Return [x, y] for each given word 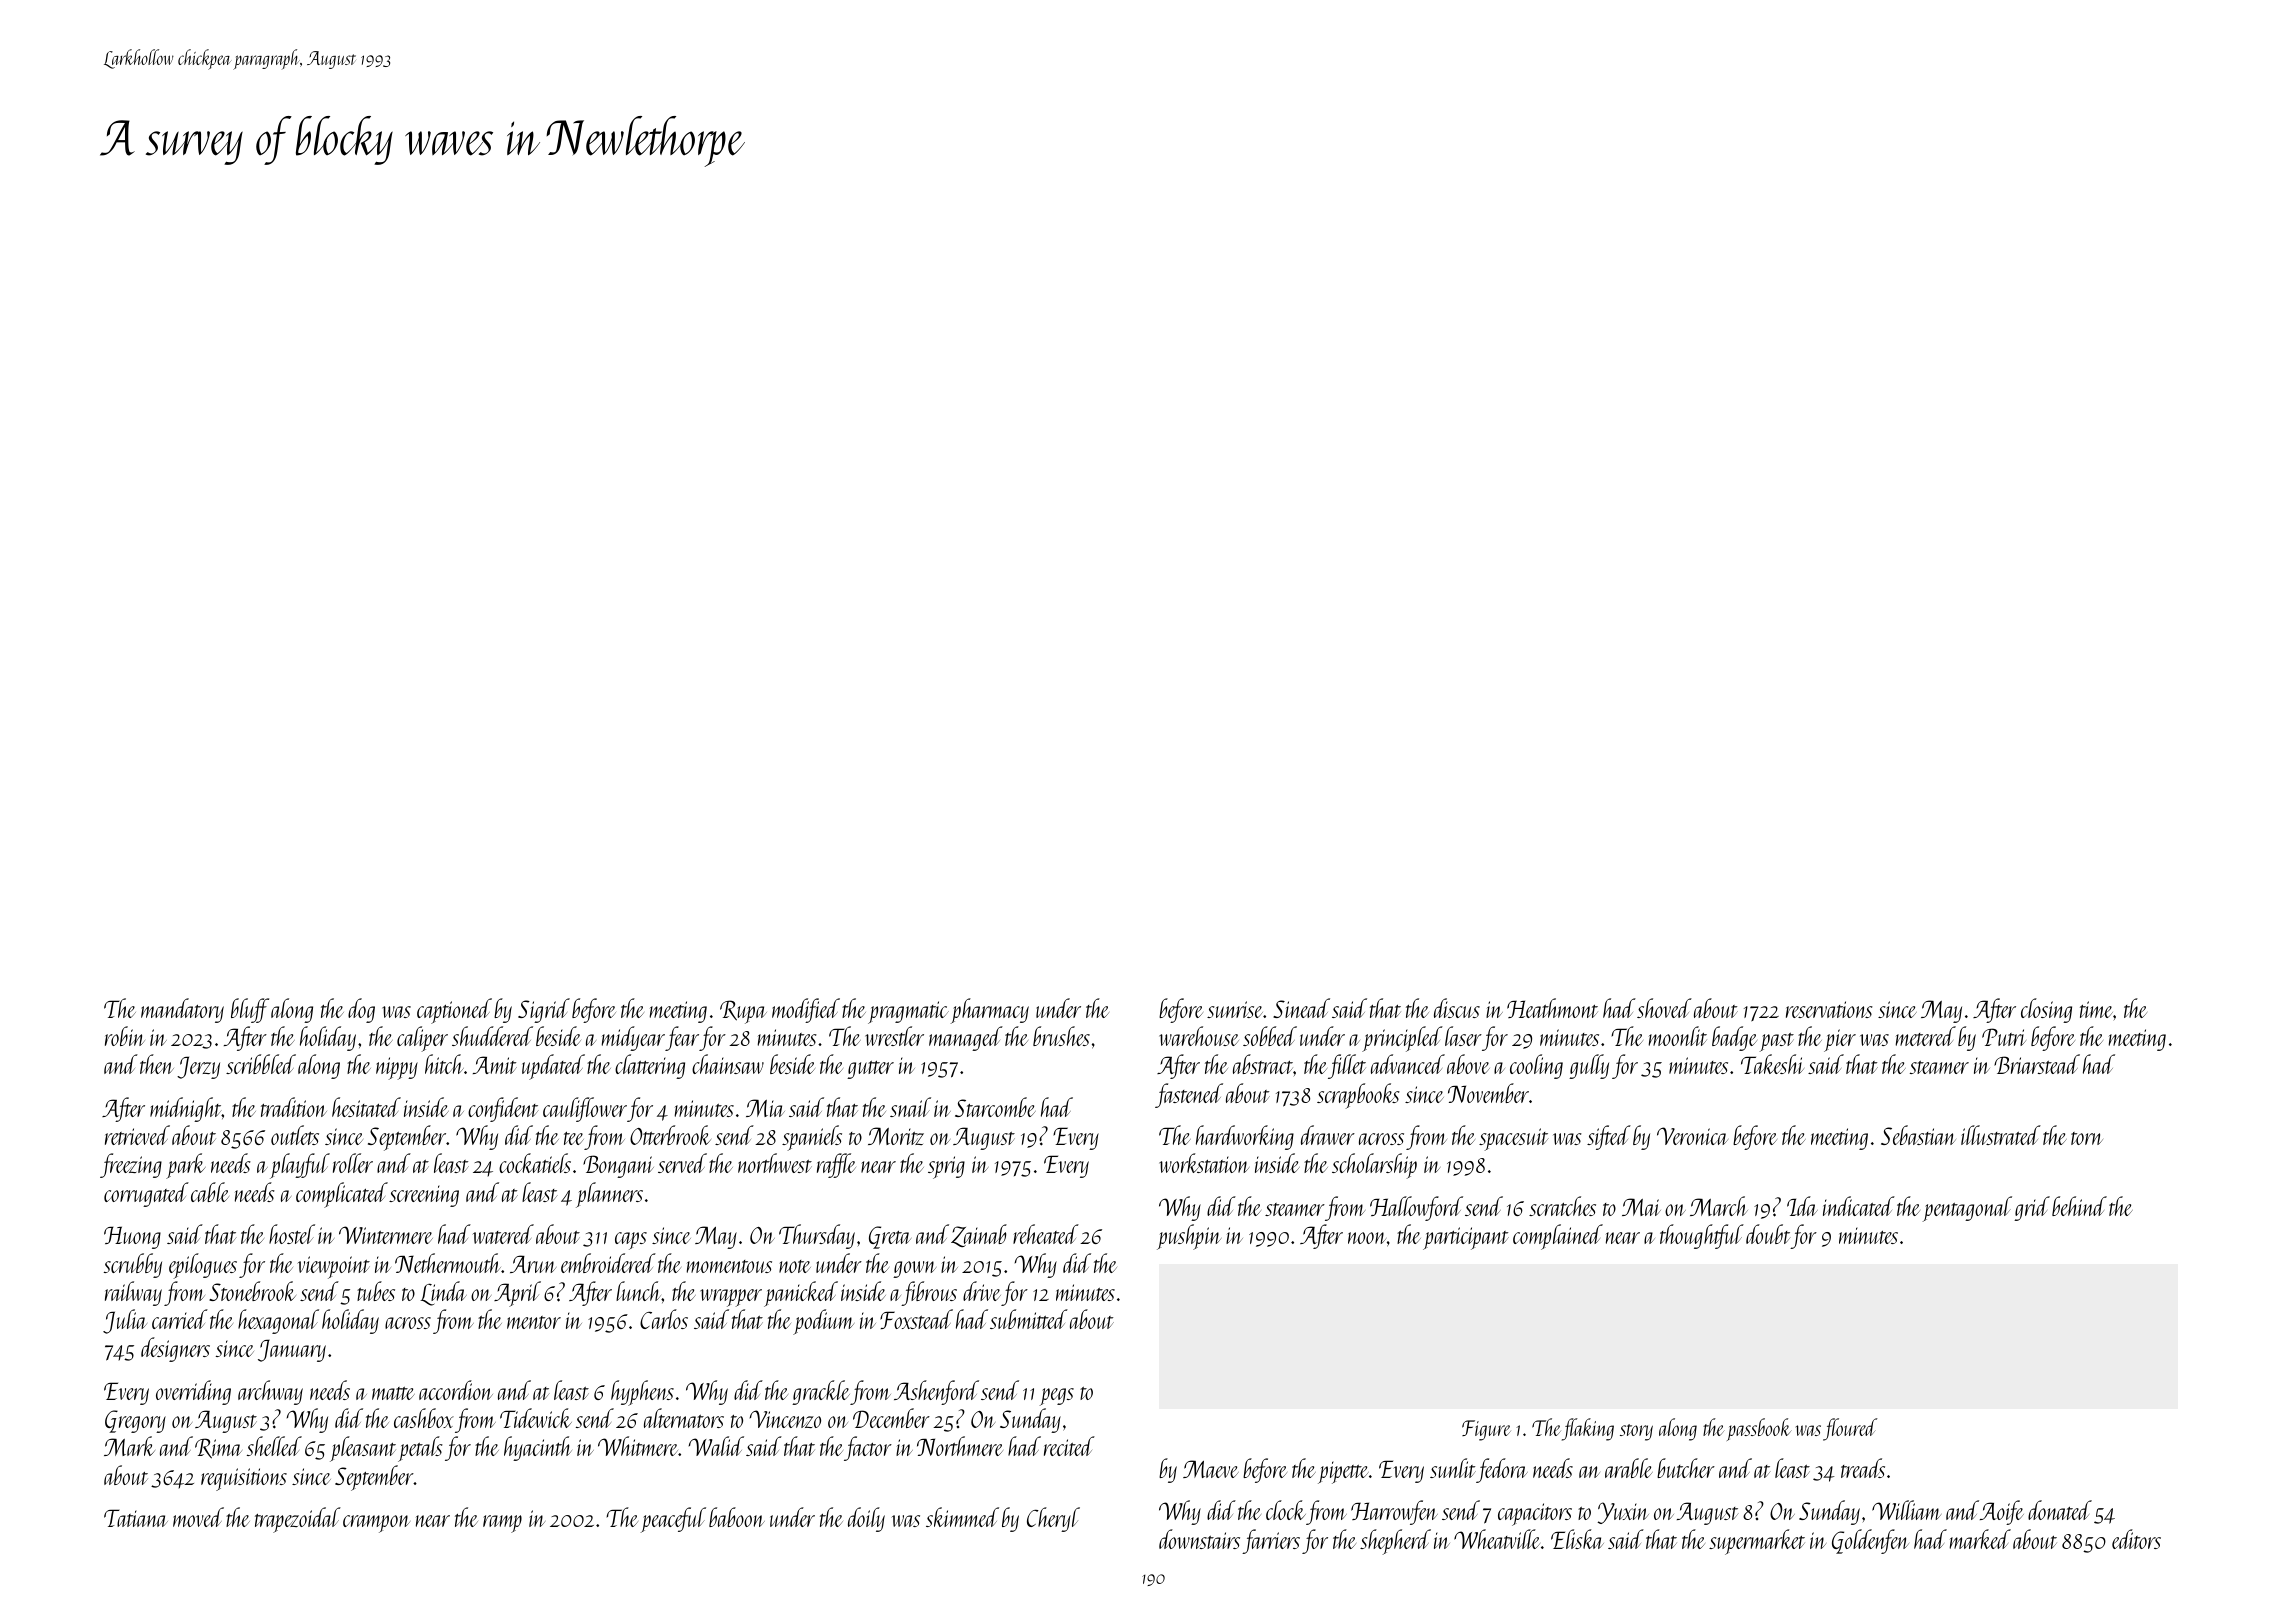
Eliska [1577, 1539]
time [2096, 1009]
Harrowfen [1394, 1512]
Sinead [1301, 1008]
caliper [422, 1039]
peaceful [673, 1520]
